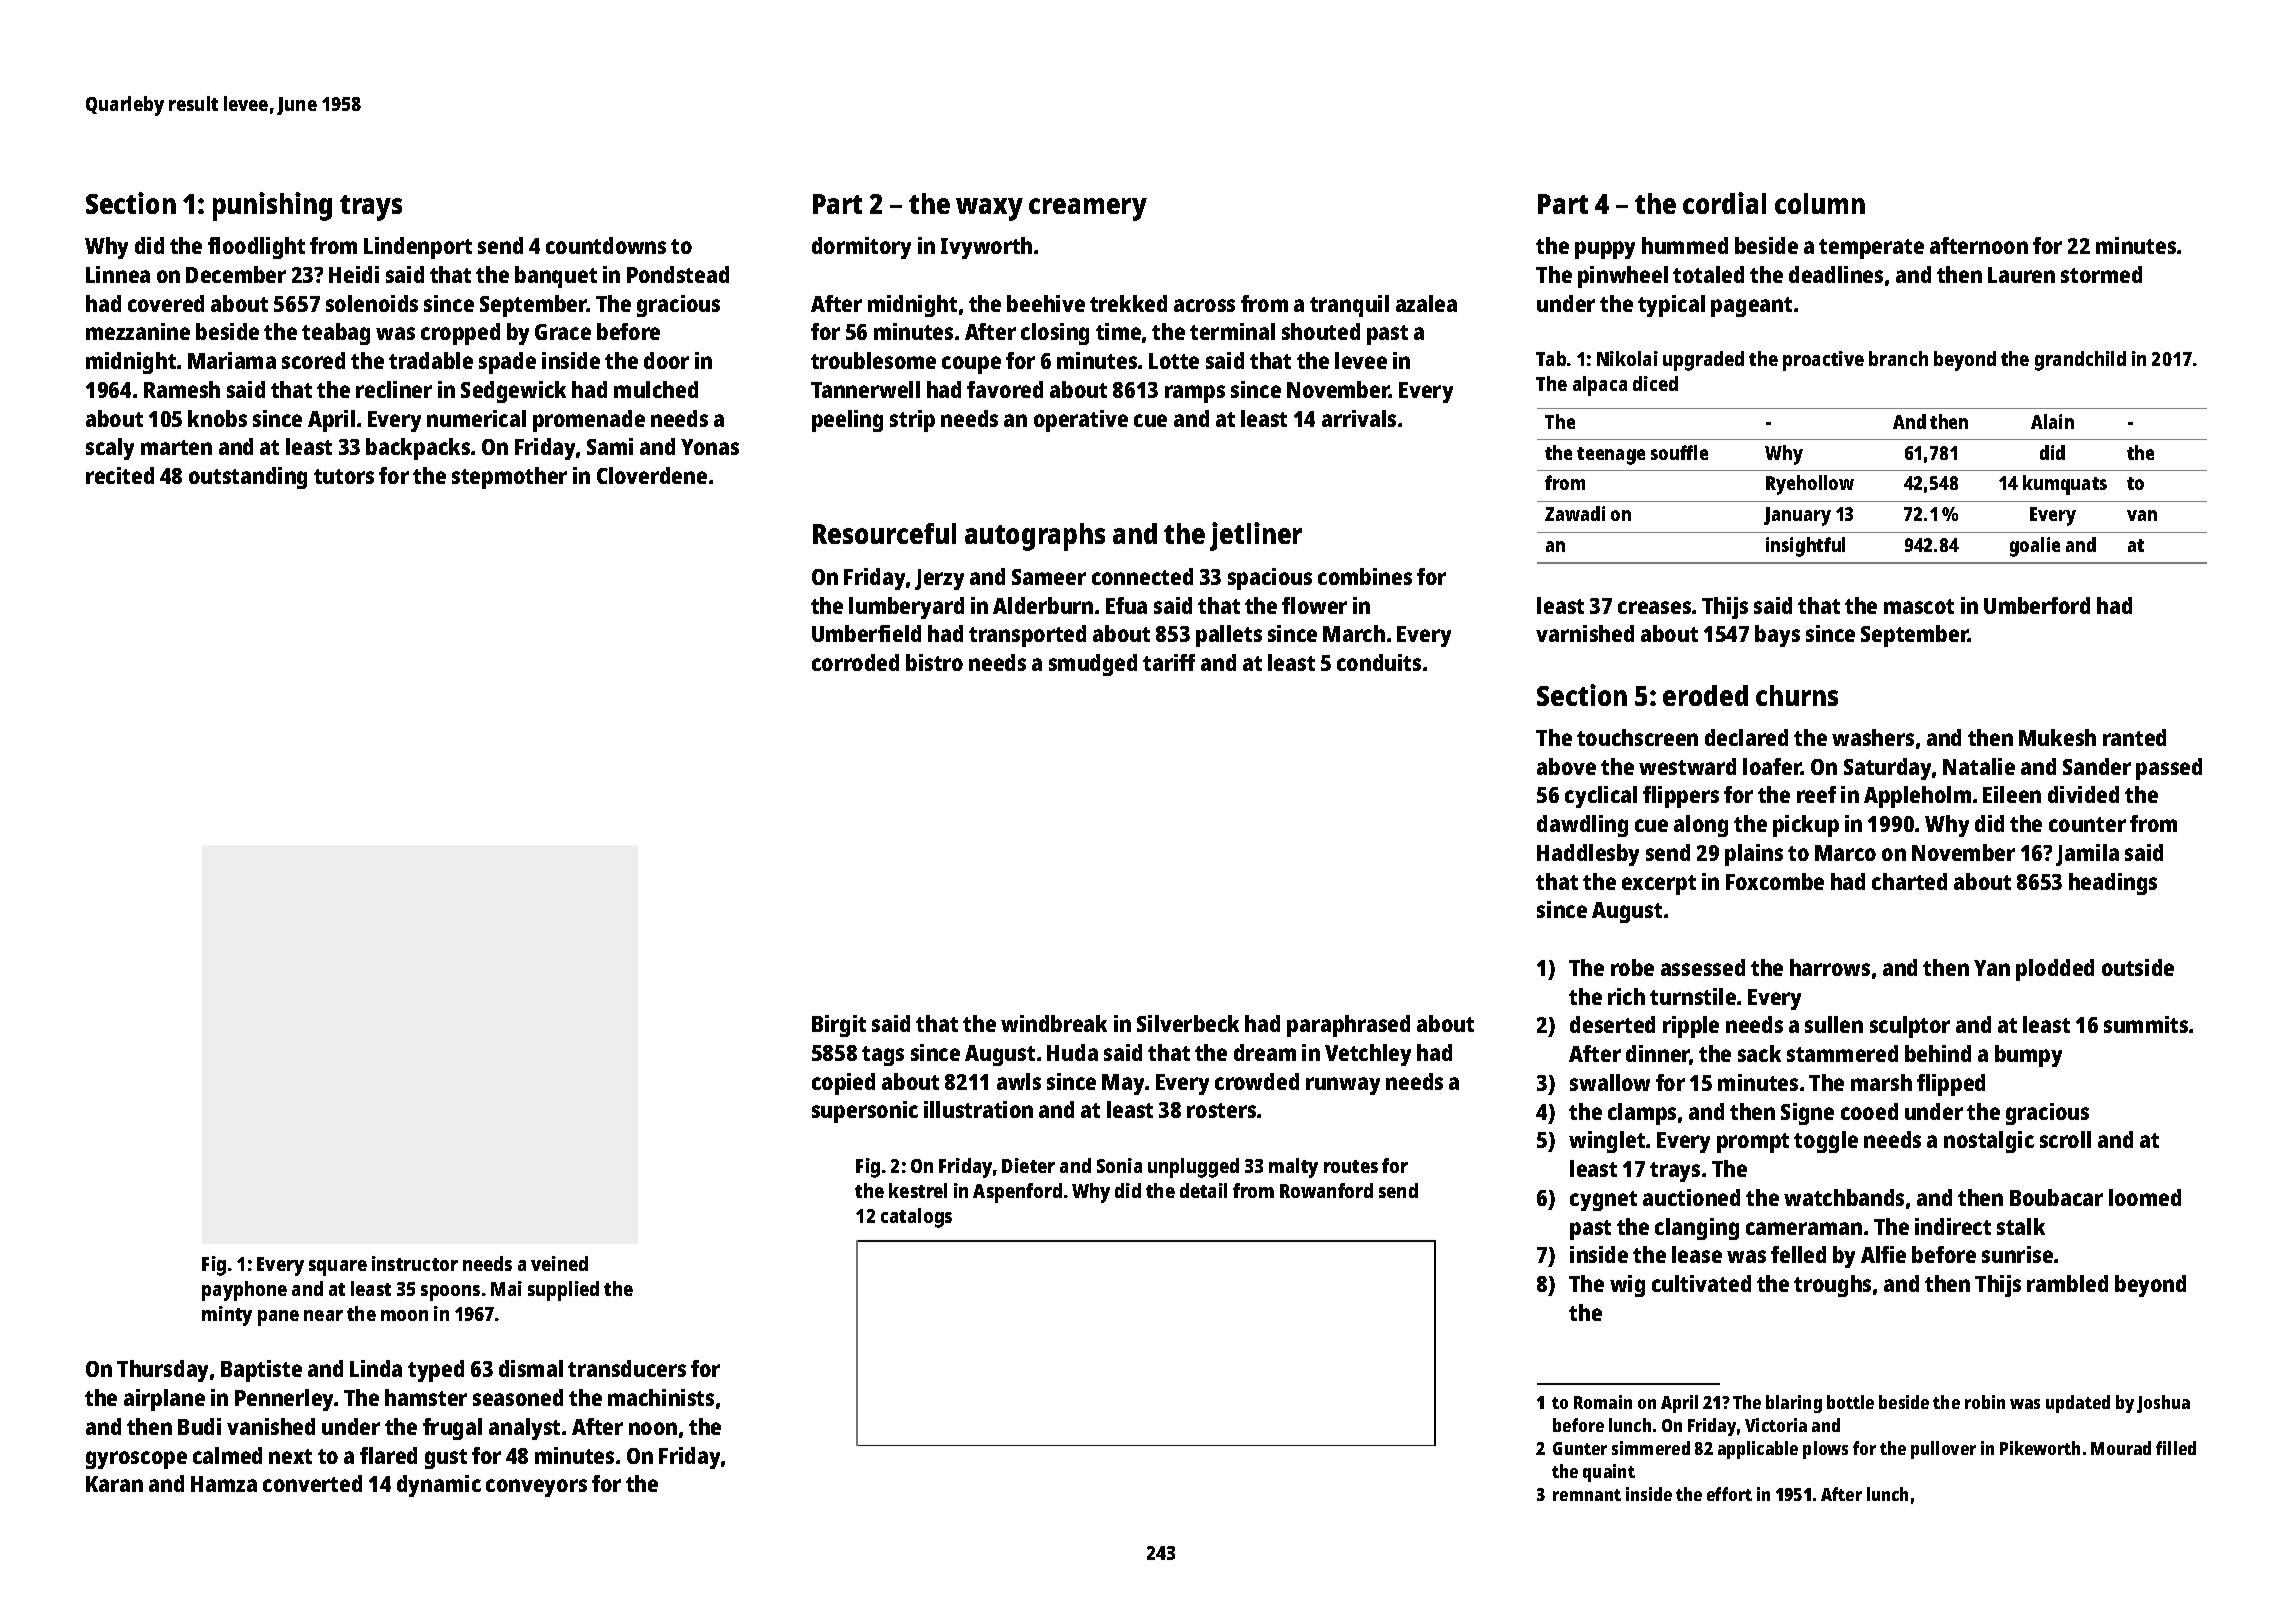  What do you see at coordinates (1232, 331) in the screenshot?
I see `terminal` at bounding box center [1232, 331].
